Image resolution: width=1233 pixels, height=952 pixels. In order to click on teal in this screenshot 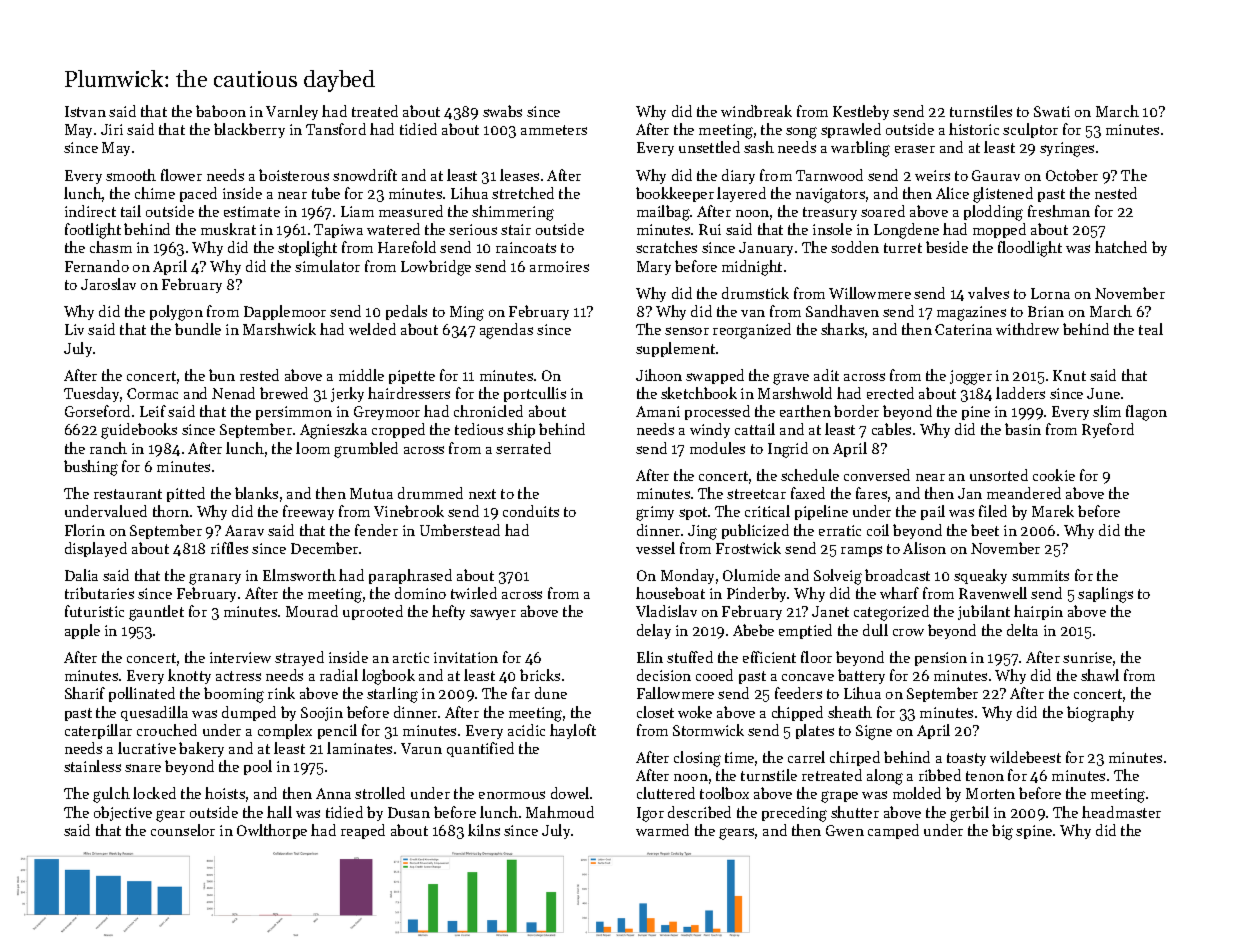, I will do `click(1151, 329)`.
